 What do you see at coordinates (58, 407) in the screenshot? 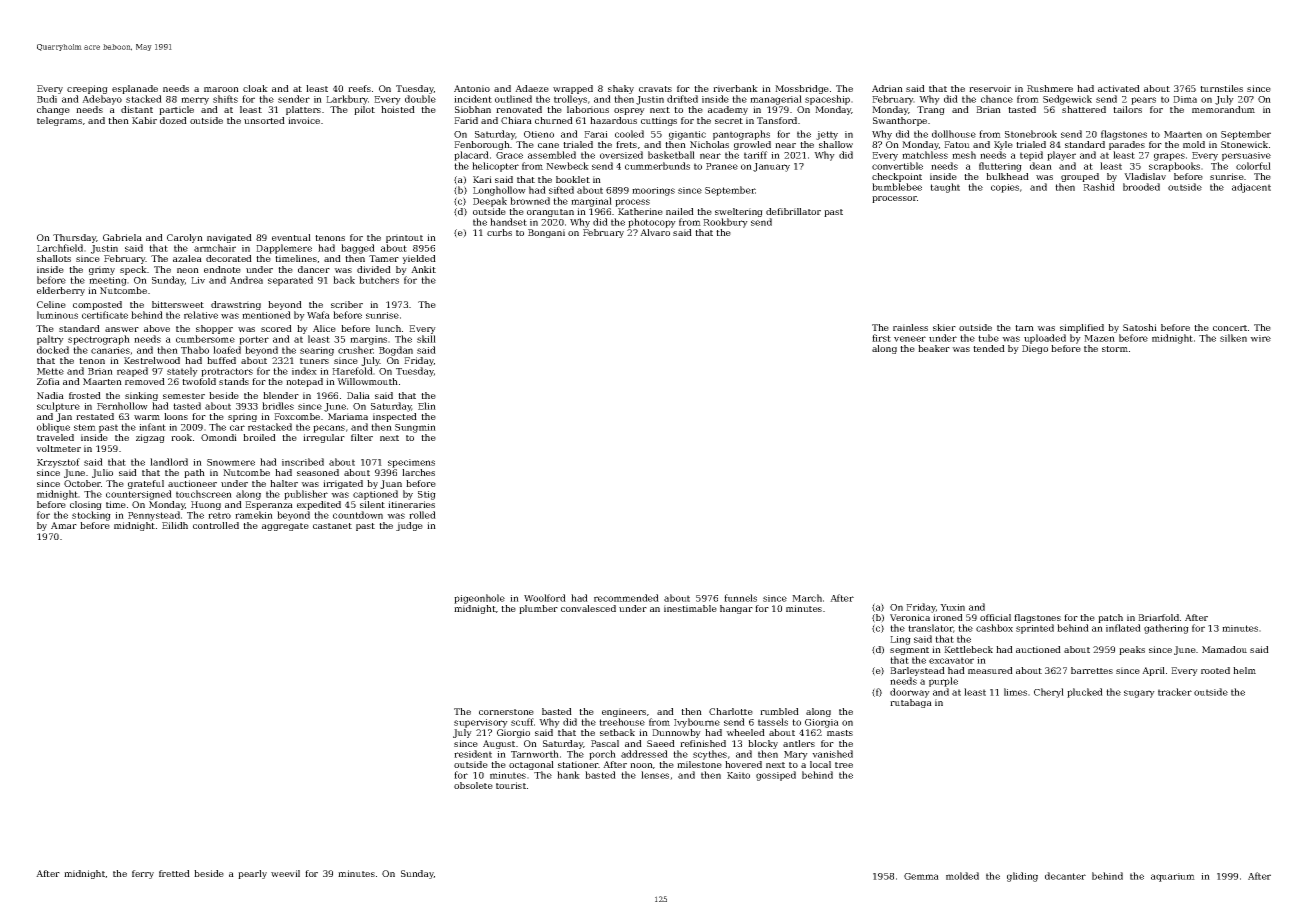
I see `sculpture` at bounding box center [58, 407].
